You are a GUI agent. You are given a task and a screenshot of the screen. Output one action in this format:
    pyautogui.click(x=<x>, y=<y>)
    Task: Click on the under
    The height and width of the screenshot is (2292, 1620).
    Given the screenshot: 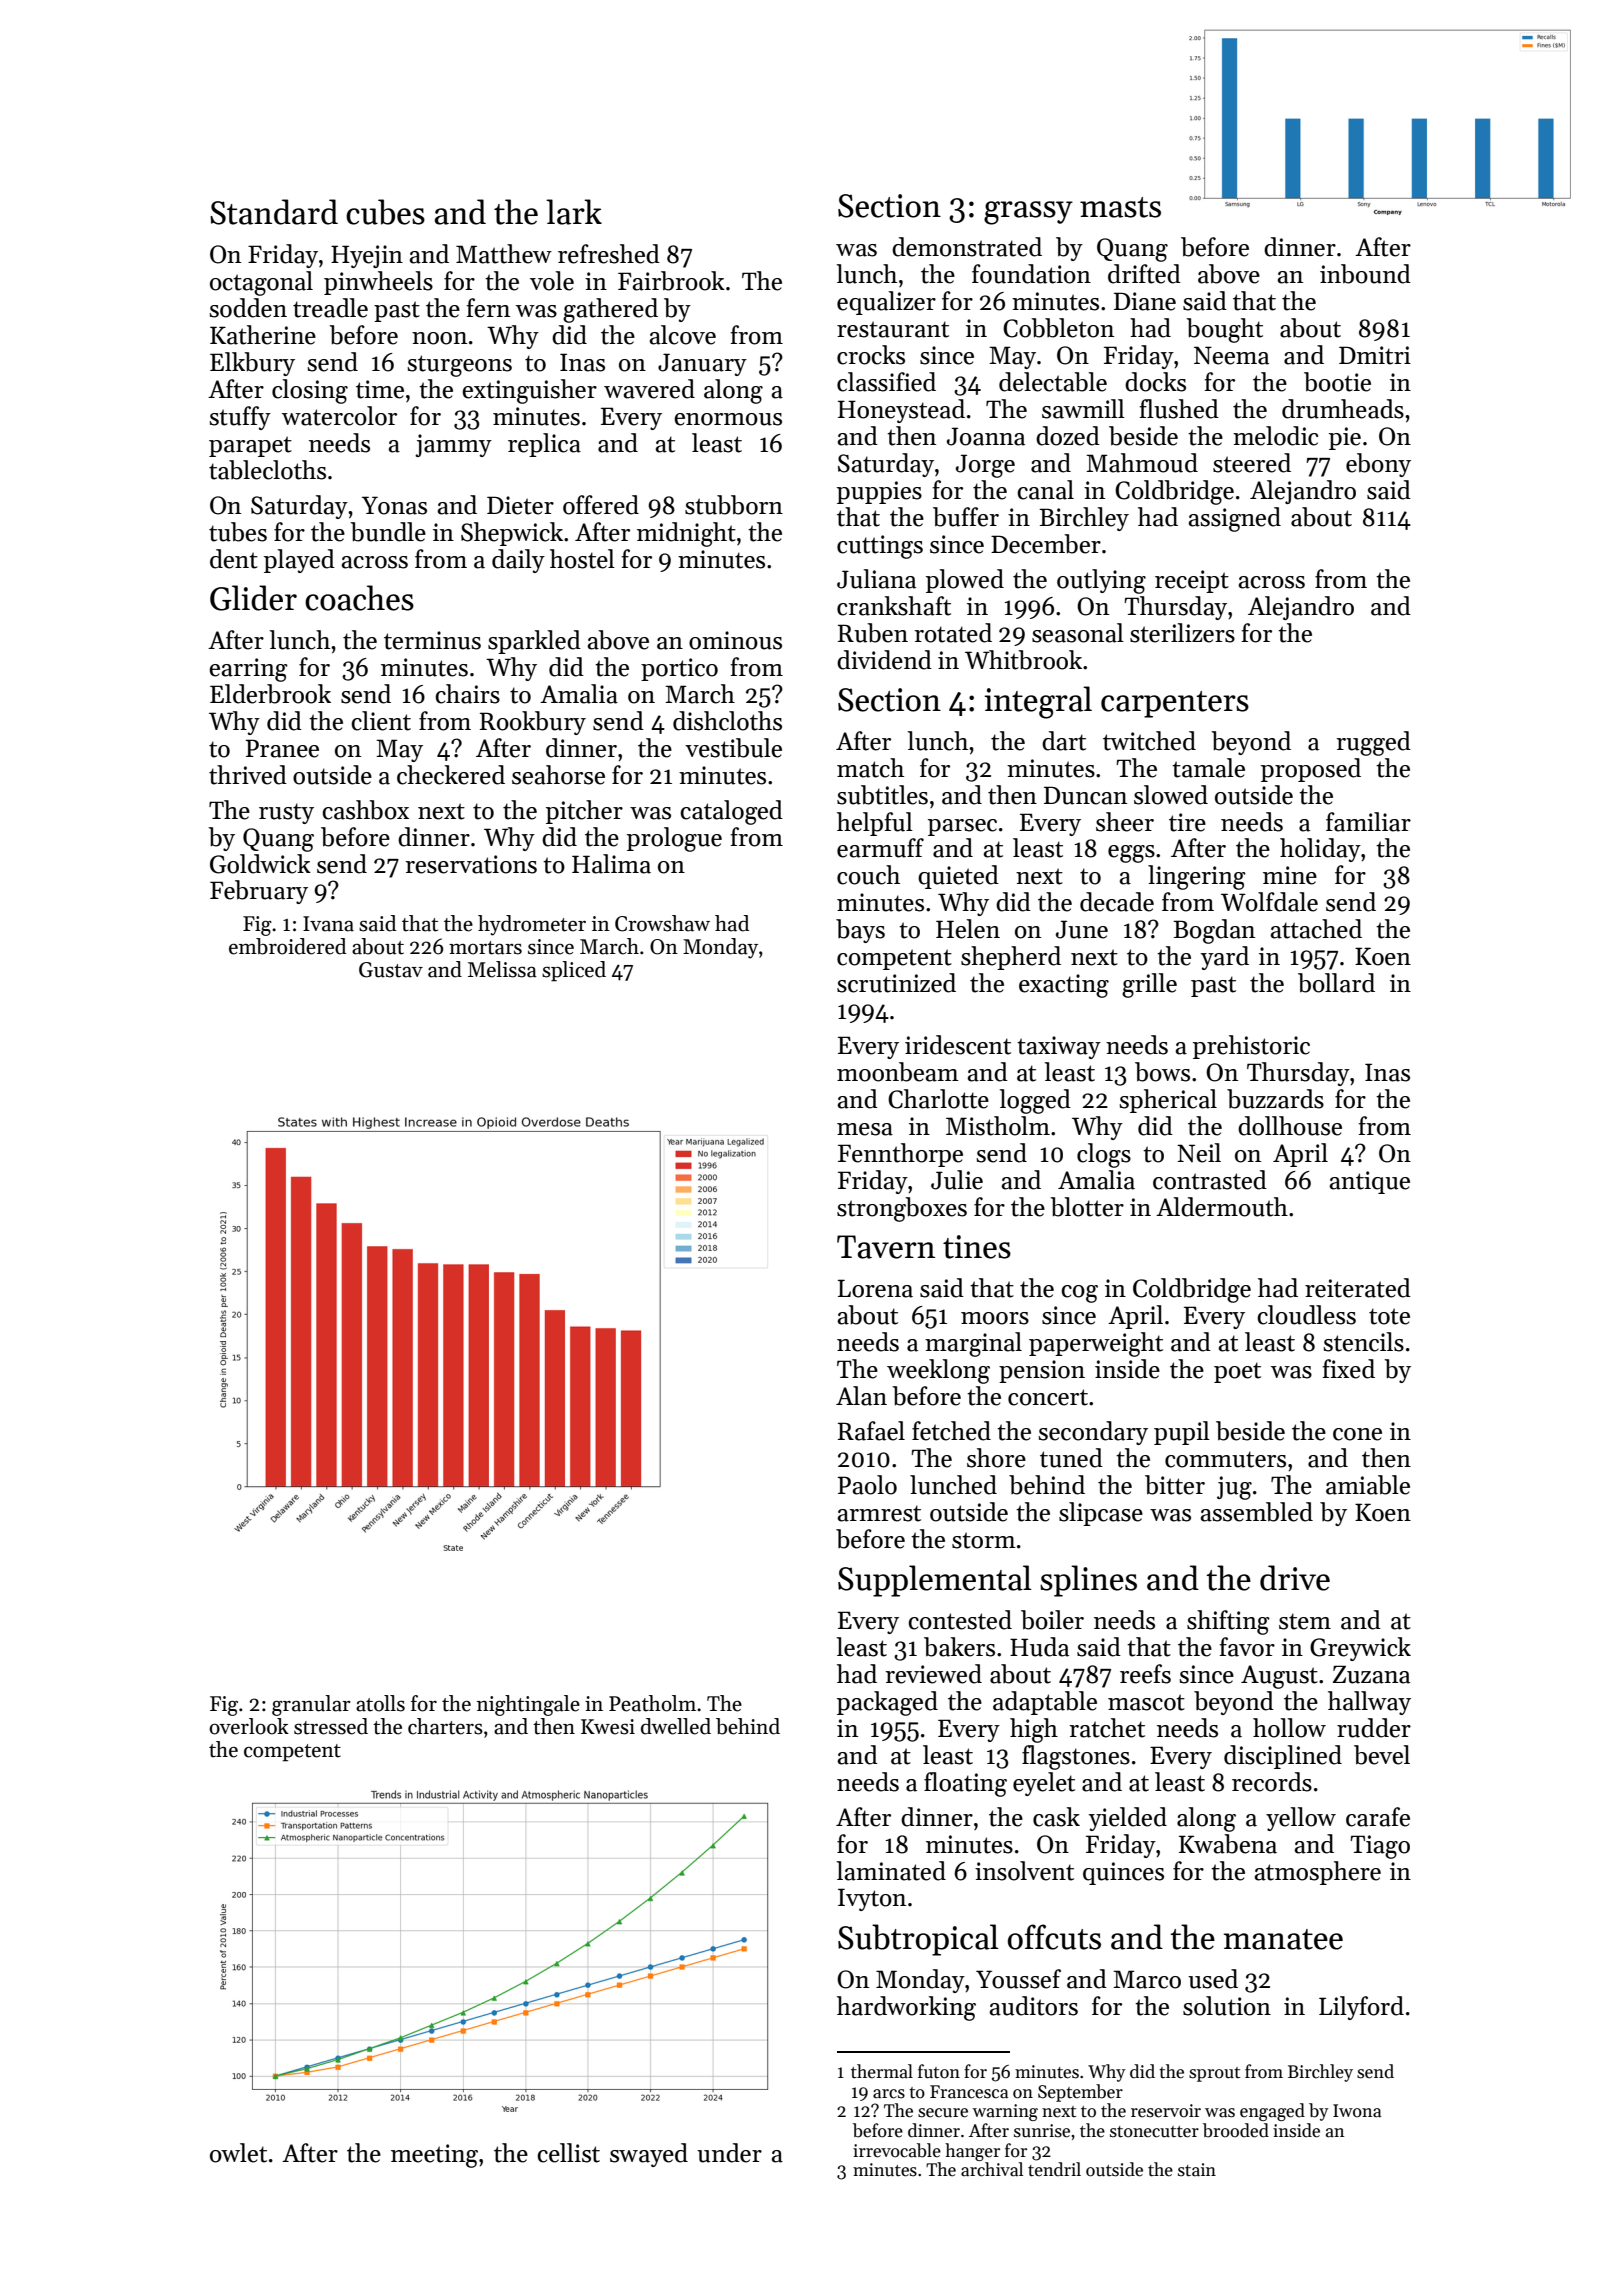 What is the action you would take?
    pyautogui.click(x=729, y=2153)
